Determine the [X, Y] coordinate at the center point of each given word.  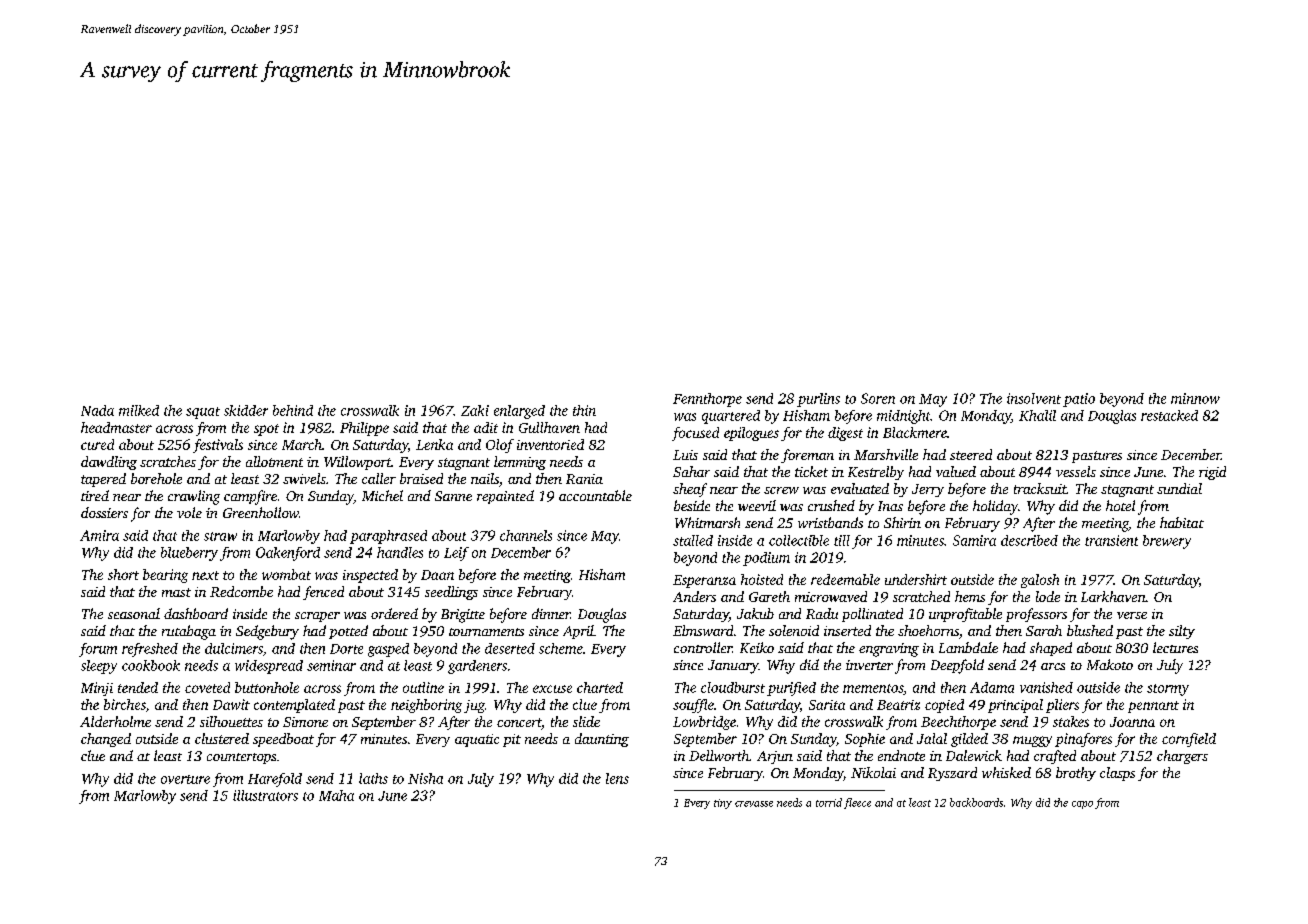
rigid [1212, 473]
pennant [1153, 707]
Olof [500, 446]
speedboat [283, 740]
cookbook [151, 665]
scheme [561, 648]
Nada [97, 410]
